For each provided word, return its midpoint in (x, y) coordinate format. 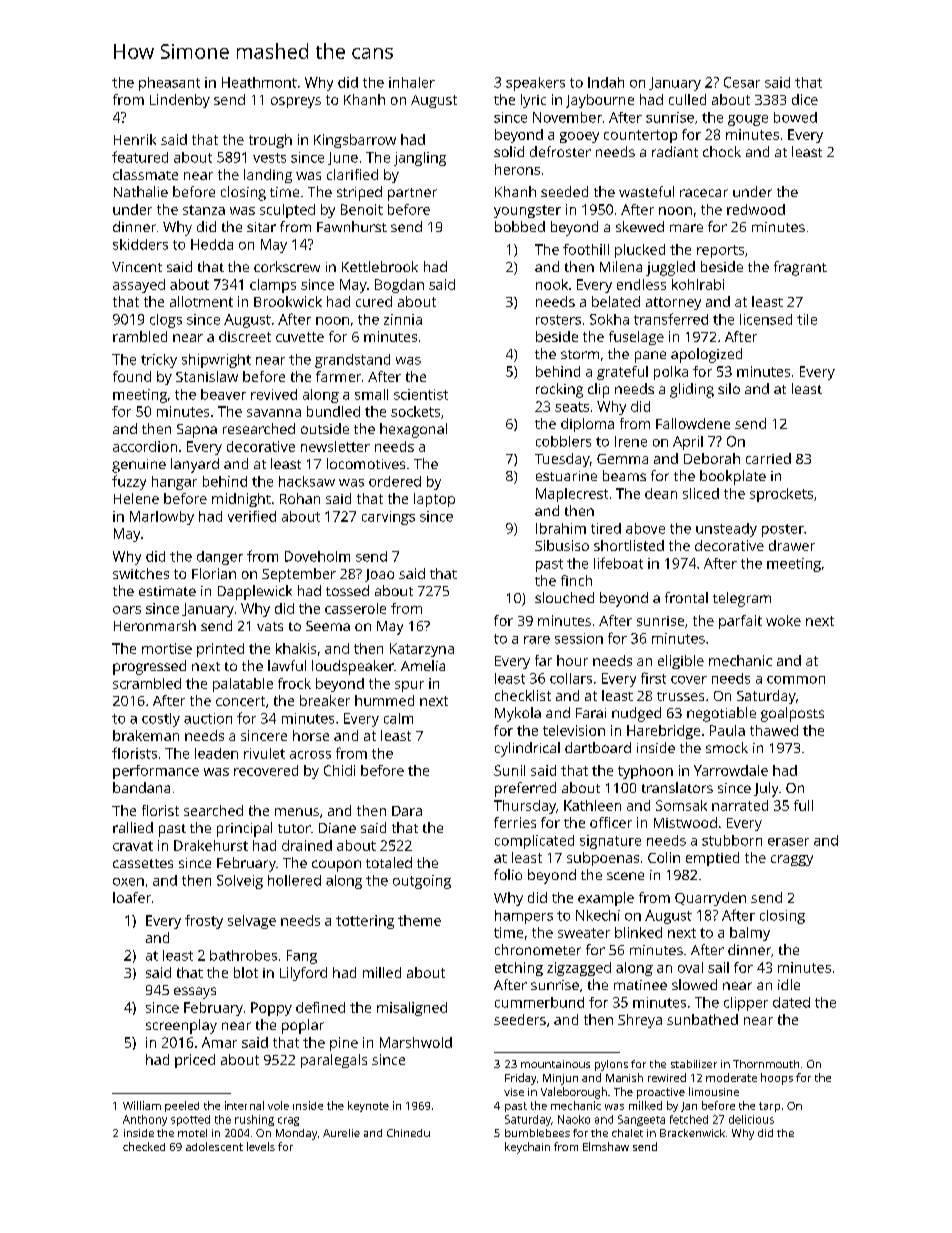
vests (269, 158)
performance (156, 772)
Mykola (518, 714)
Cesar (742, 82)
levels (261, 1146)
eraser (788, 842)
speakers (535, 84)
